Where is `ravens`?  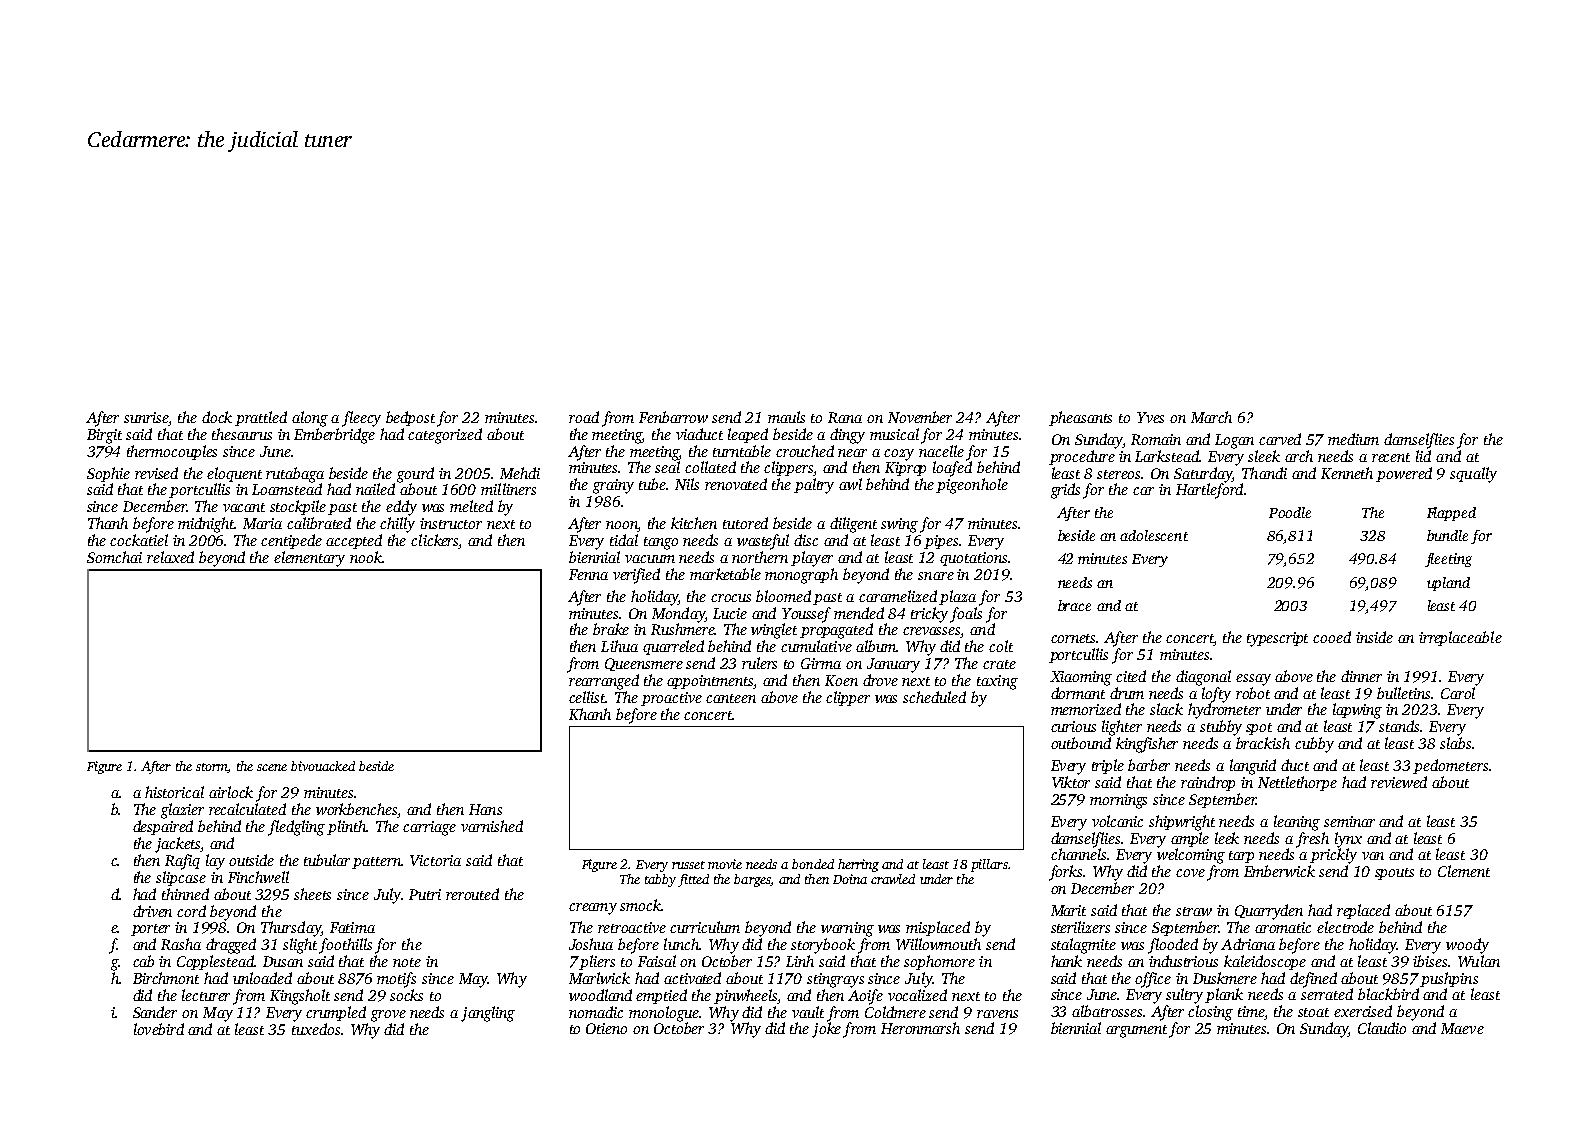
ravens is located at coordinates (997, 1014).
